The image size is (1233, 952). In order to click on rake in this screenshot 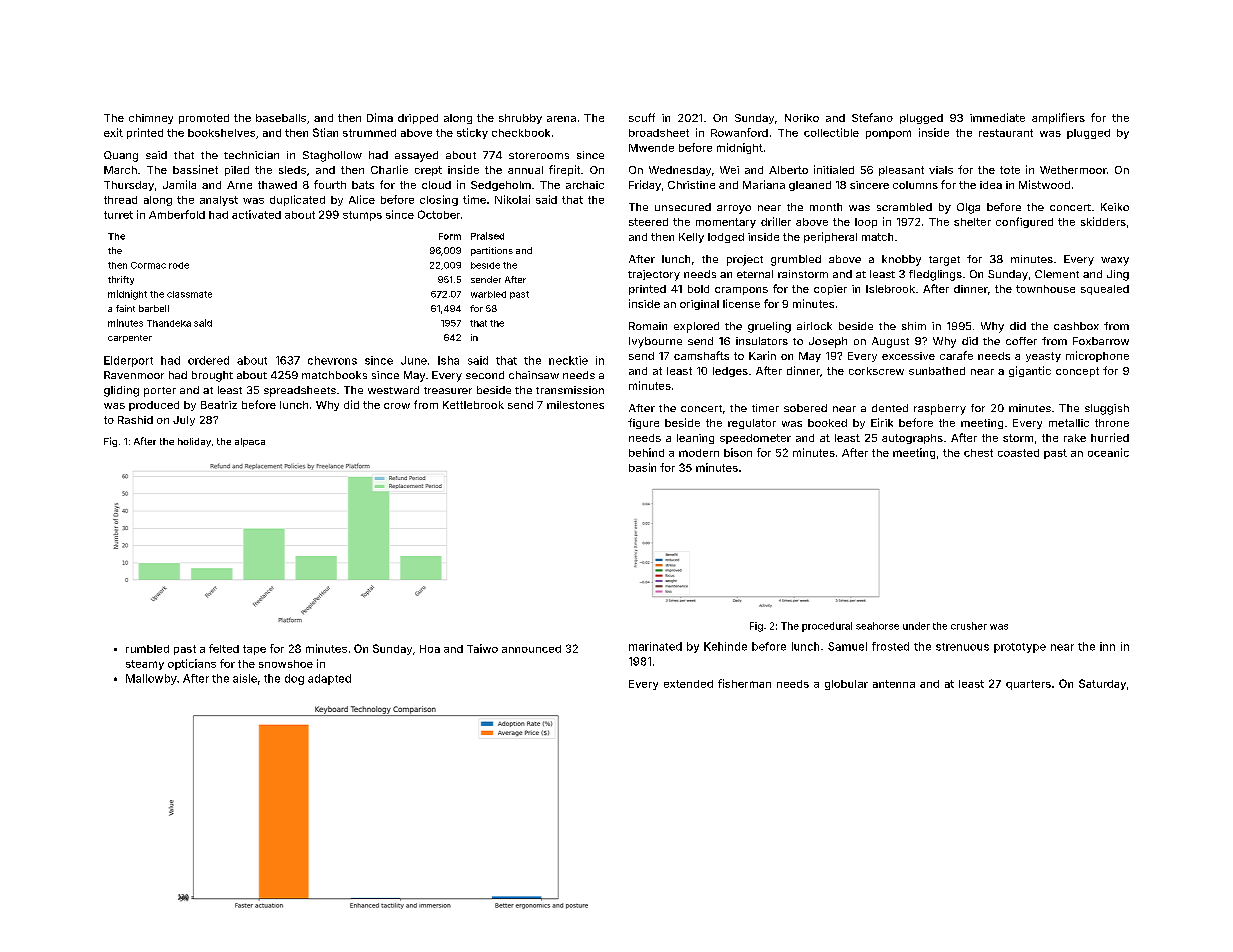, I will do `click(1075, 438)`.
